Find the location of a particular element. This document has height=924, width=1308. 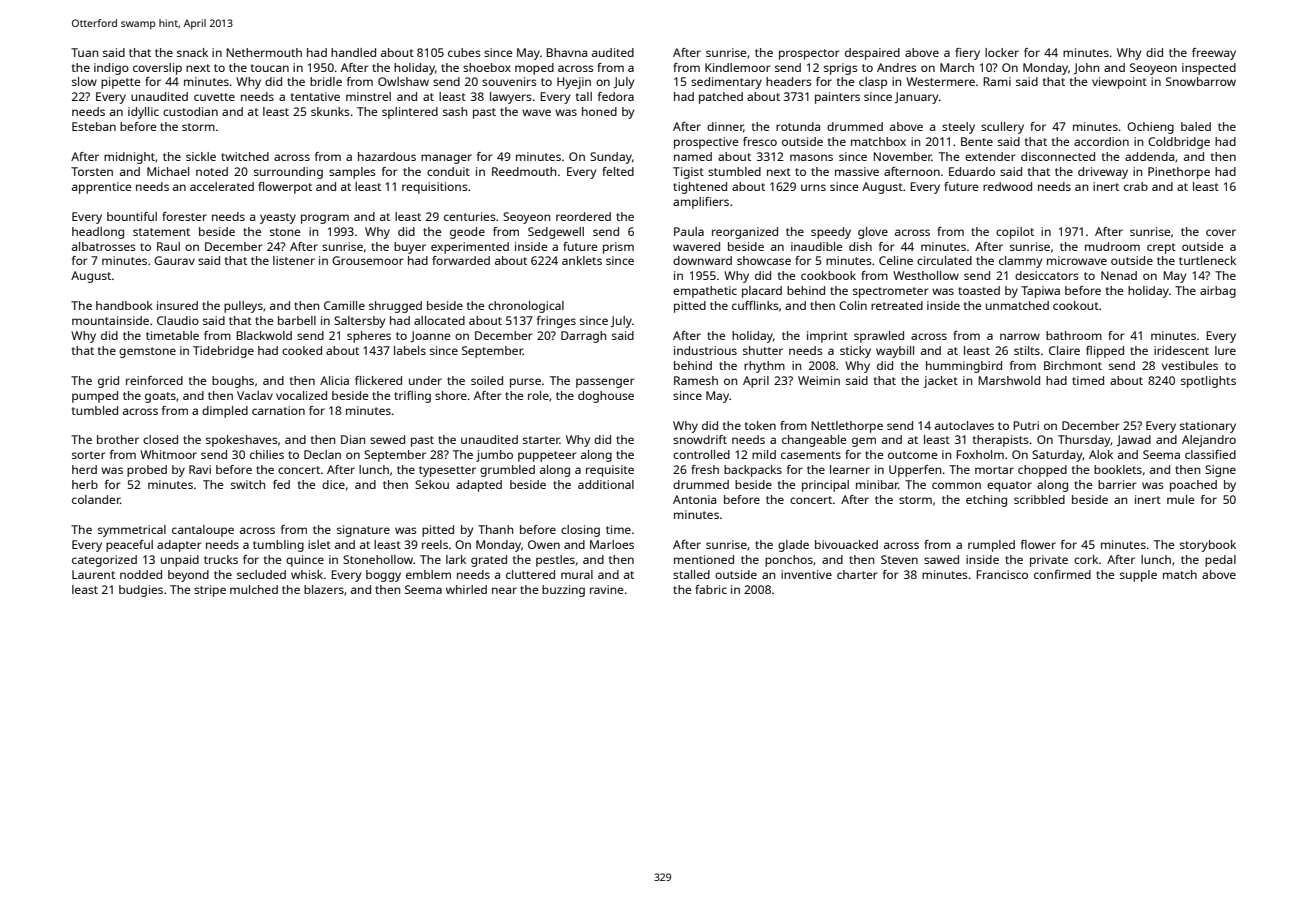

felted is located at coordinates (618, 171).
